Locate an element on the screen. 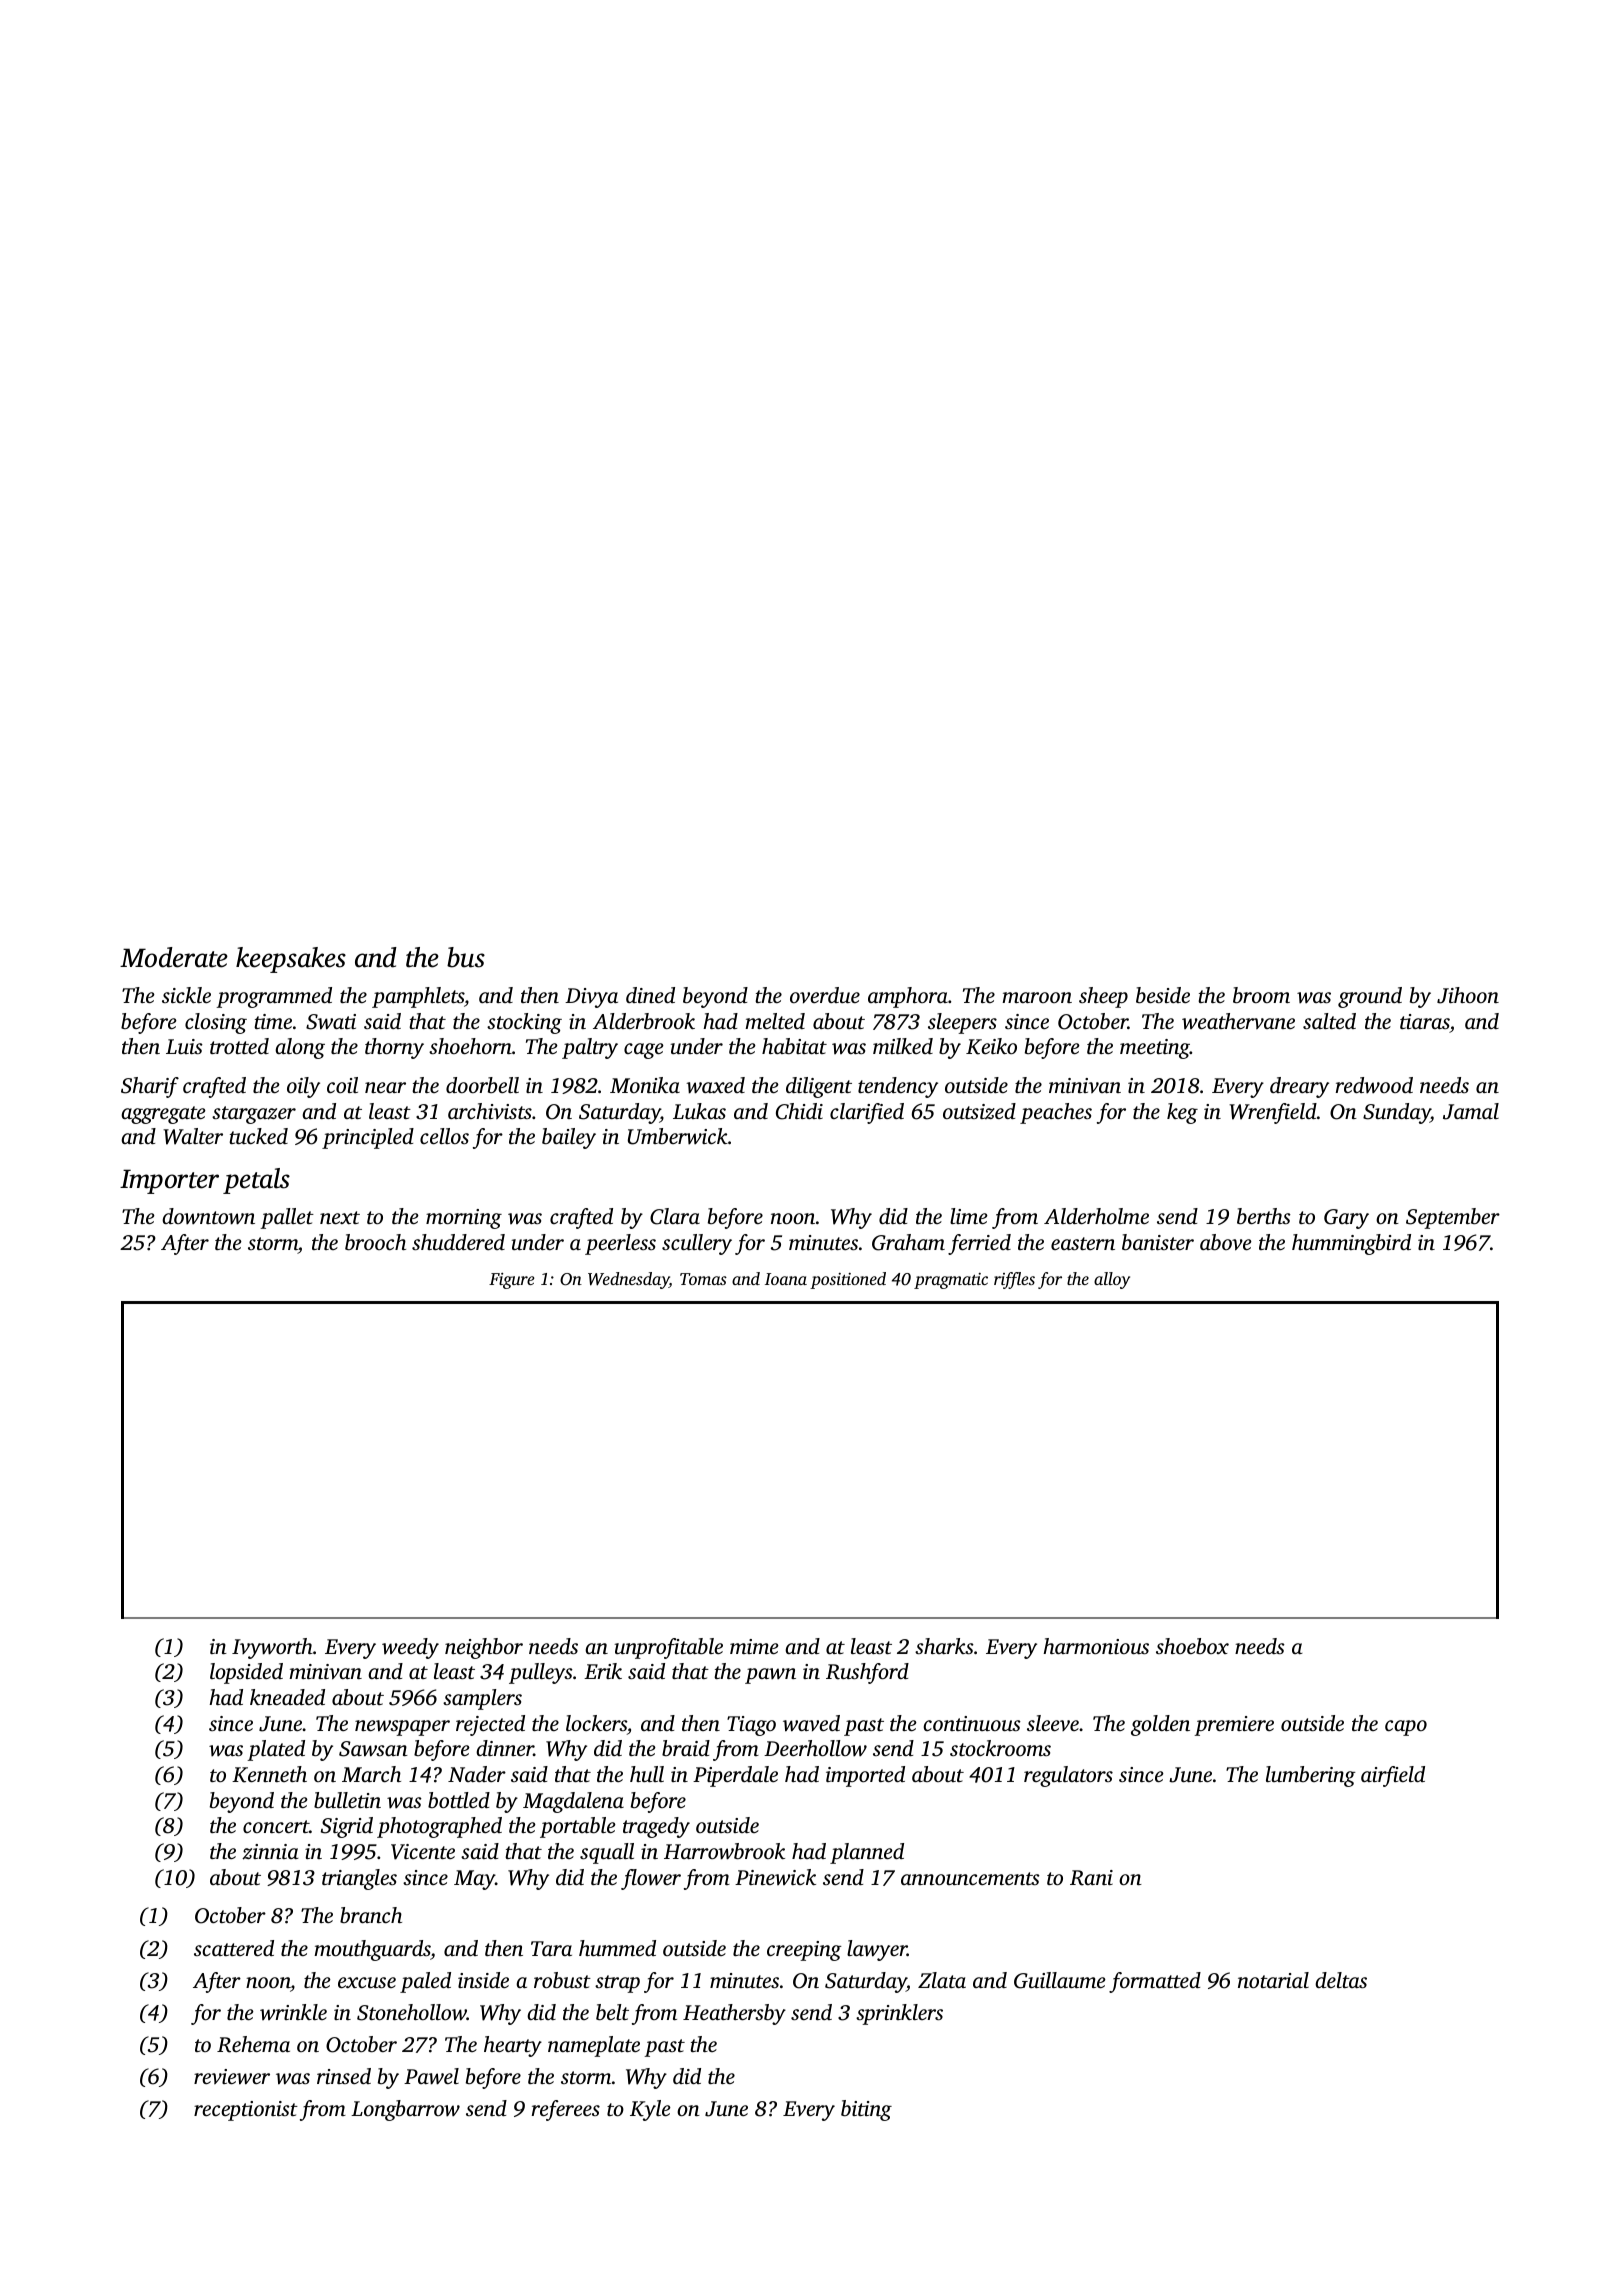  hummingbird is located at coordinates (1351, 1244).
